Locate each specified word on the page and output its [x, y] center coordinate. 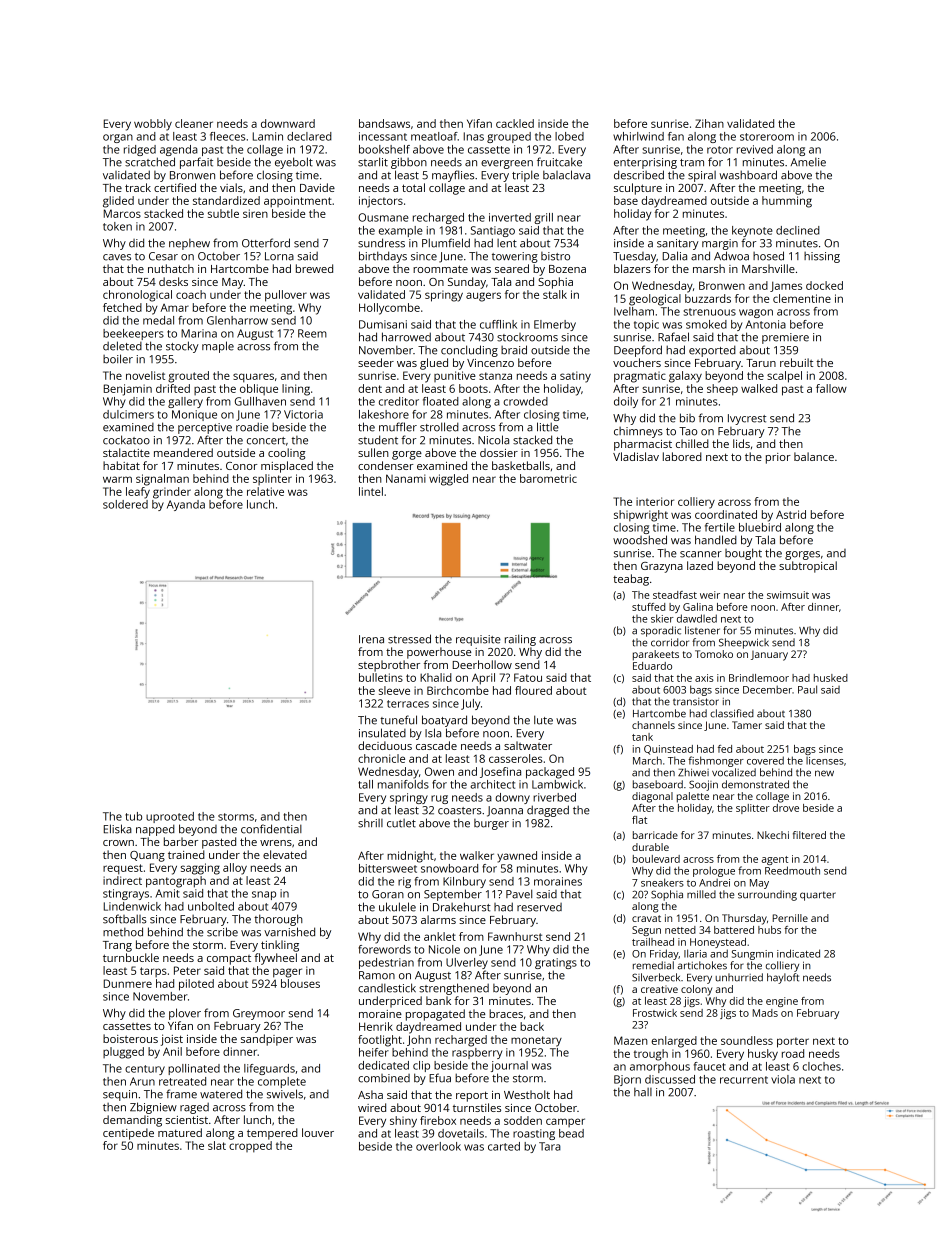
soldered [125, 504]
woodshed [640, 540]
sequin [120, 1095]
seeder [376, 362]
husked [831, 678]
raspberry [477, 1053]
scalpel [784, 377]
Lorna [279, 256]
